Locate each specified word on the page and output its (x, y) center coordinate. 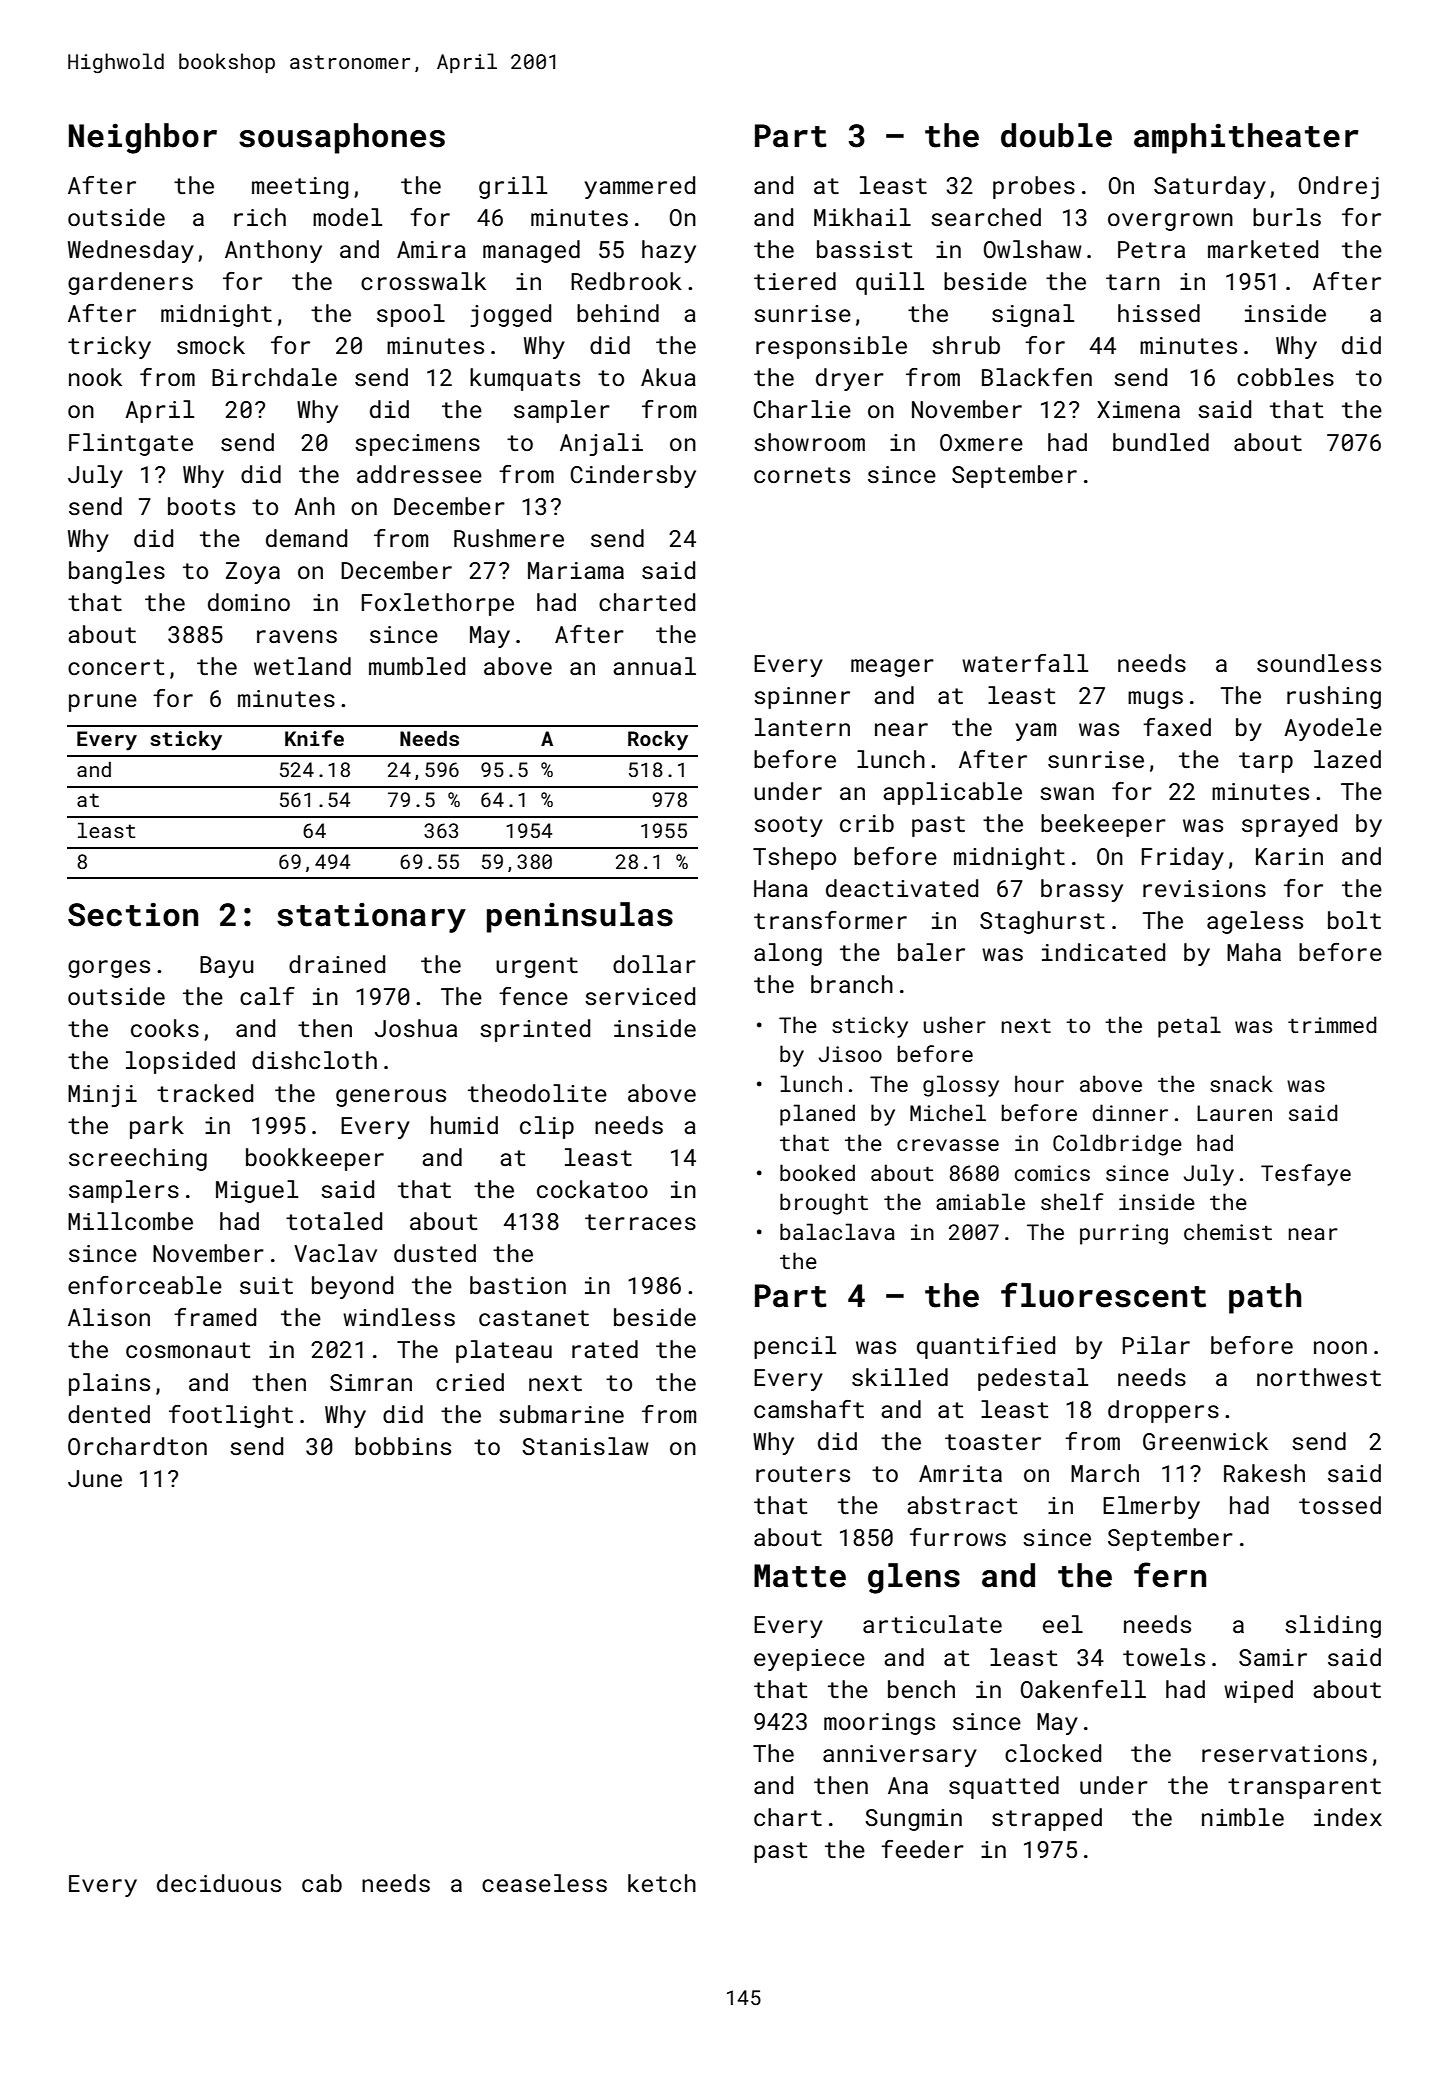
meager (892, 668)
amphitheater (1246, 138)
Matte (800, 1576)
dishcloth (314, 1060)
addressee (419, 474)
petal (1189, 1027)
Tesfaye (1306, 1175)
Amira (431, 249)
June (95, 1478)
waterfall (1025, 663)
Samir (1273, 1657)
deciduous (219, 1883)
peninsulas (580, 917)
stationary (371, 918)
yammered (640, 187)
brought (824, 1204)
